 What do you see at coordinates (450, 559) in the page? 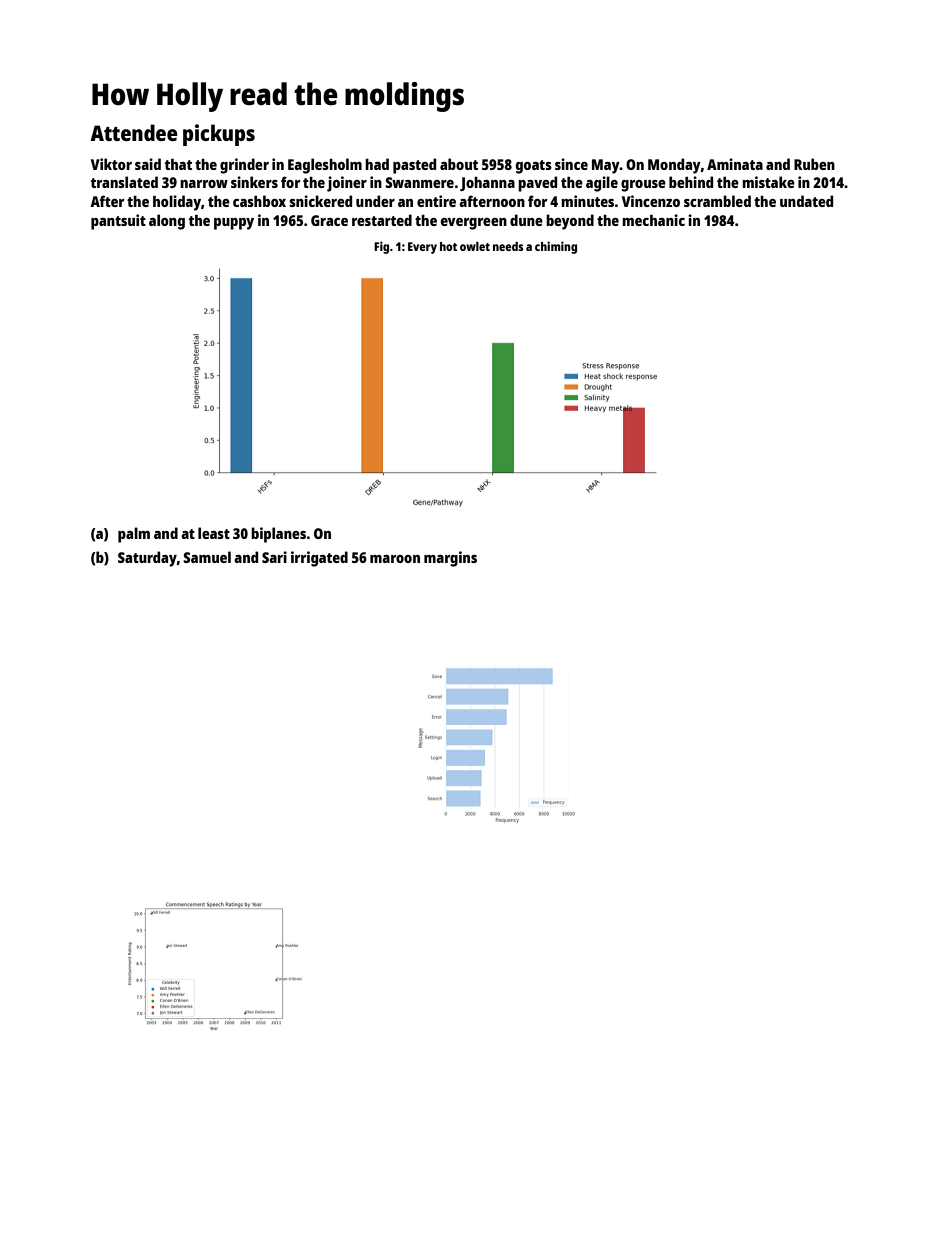
I see `margins` at bounding box center [450, 559].
